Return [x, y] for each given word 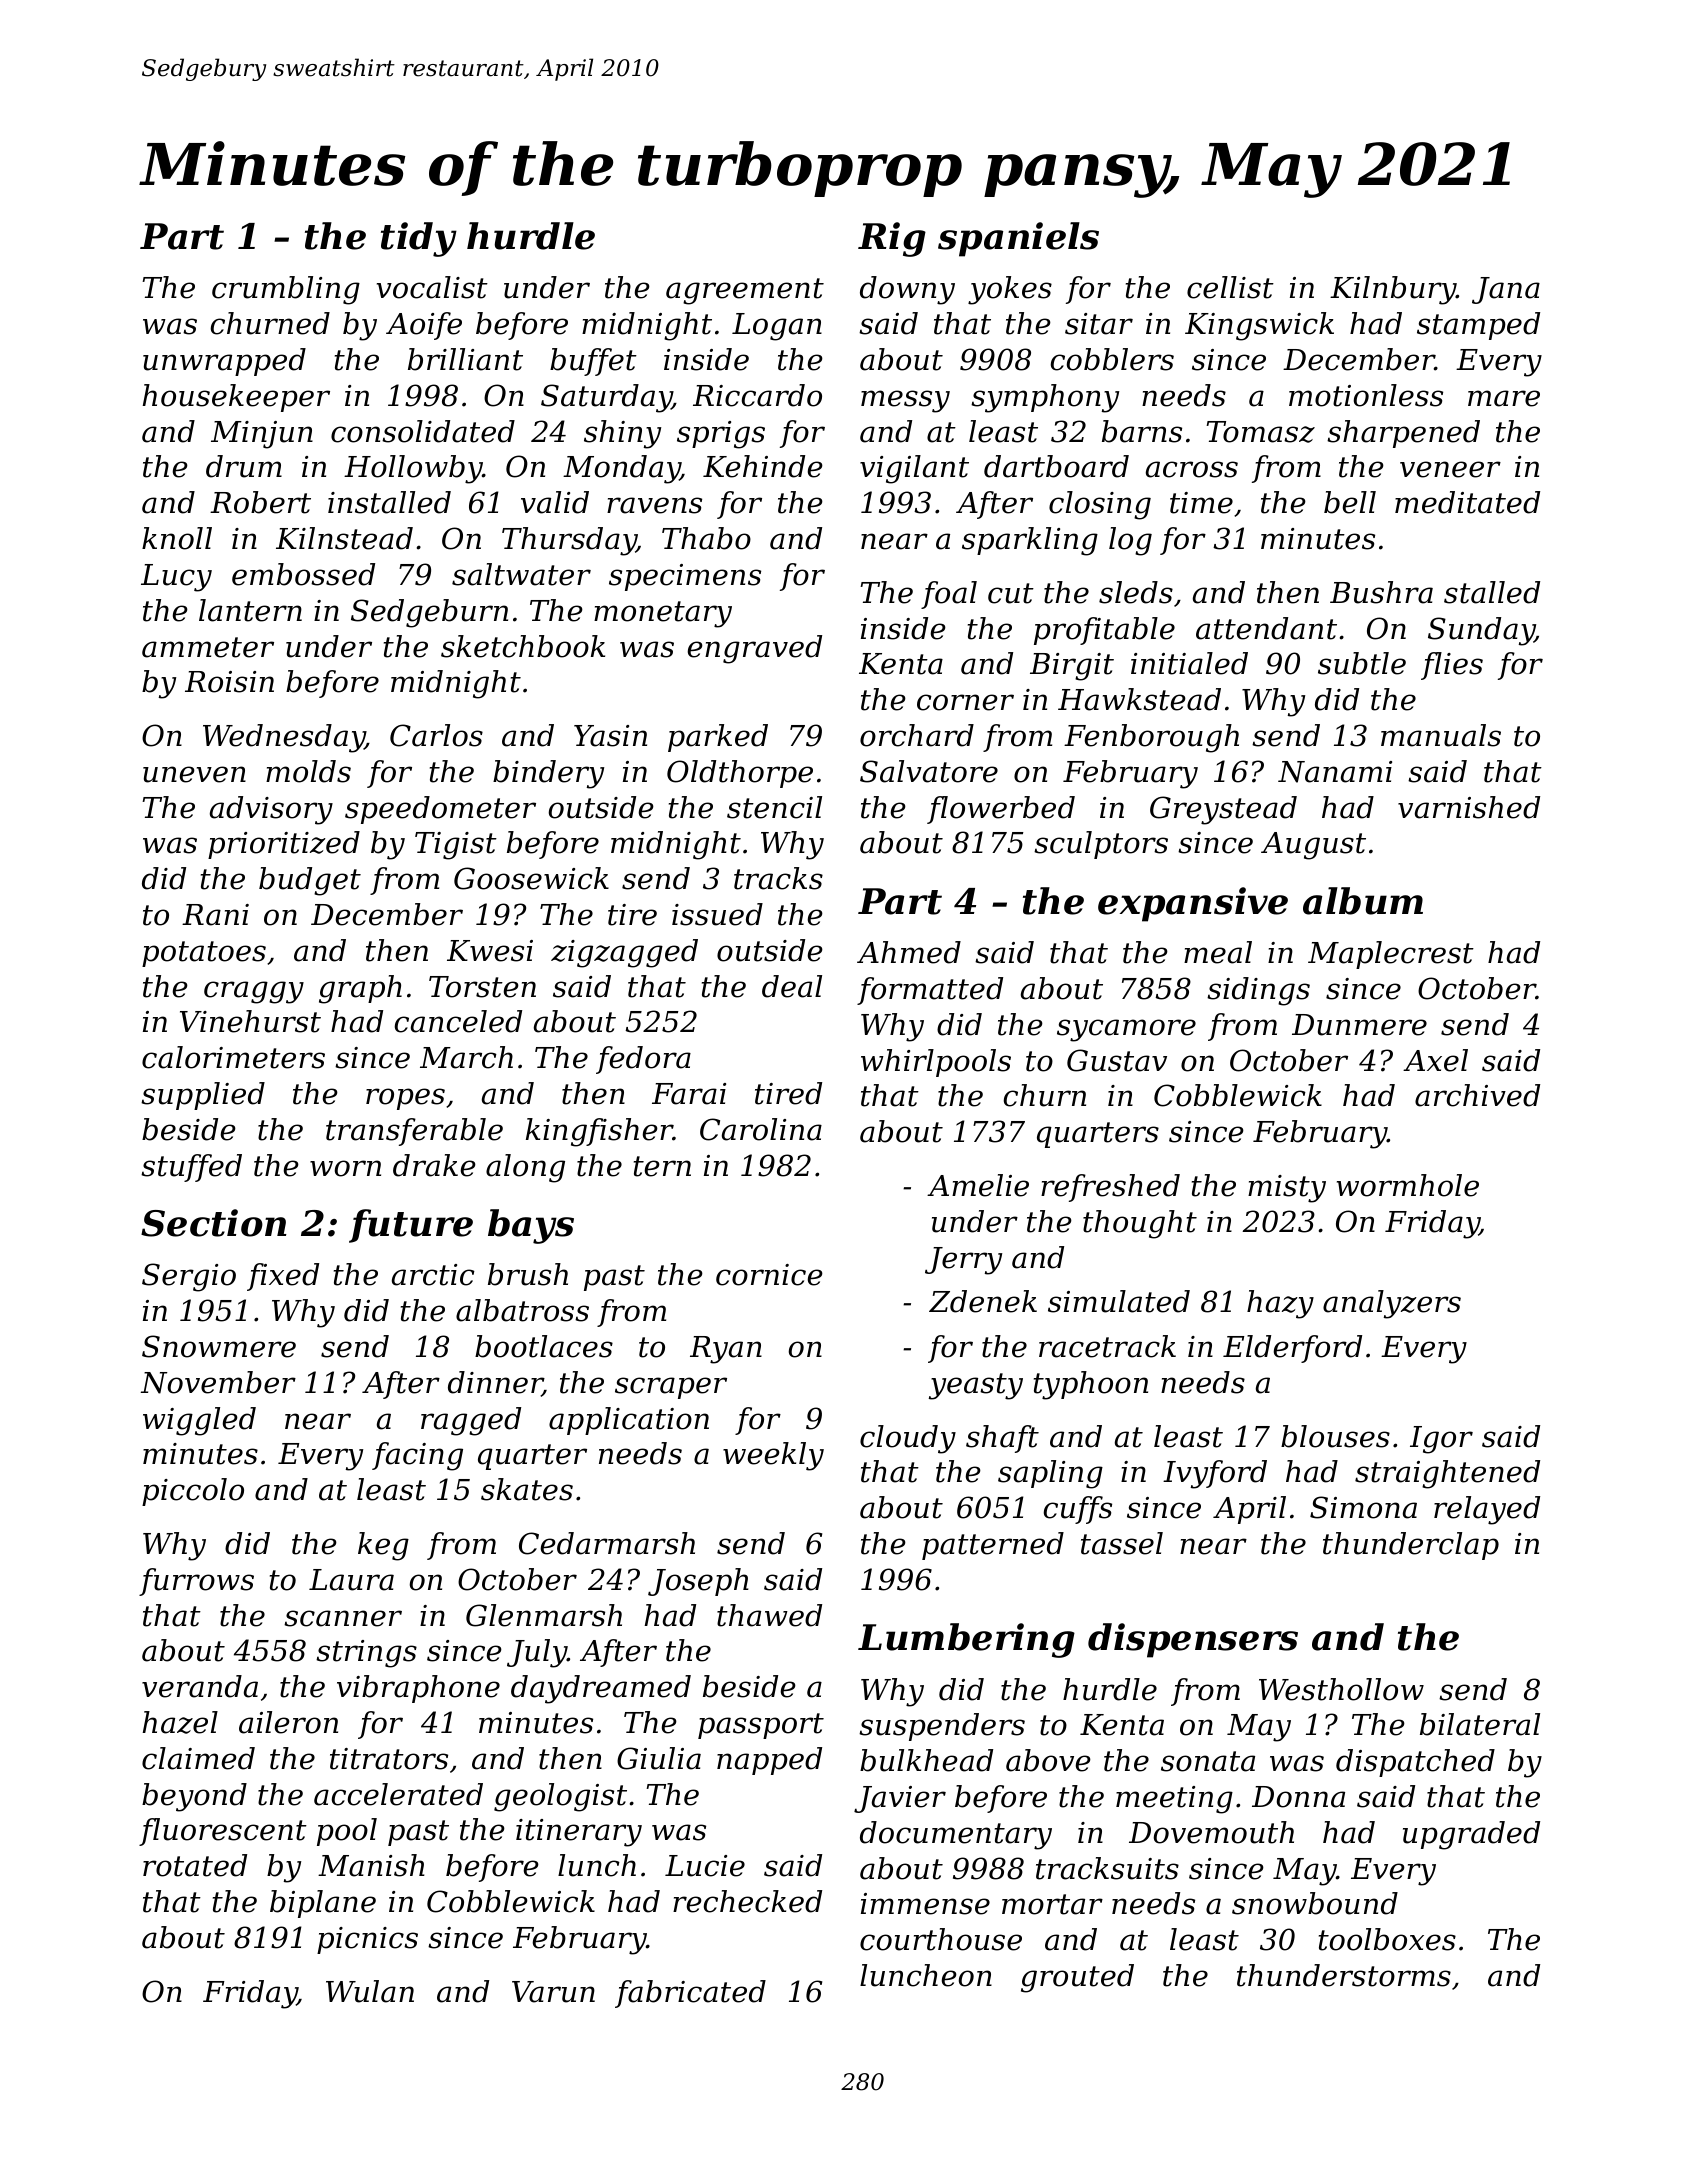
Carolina [761, 1129]
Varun [553, 1992]
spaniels [1018, 239]
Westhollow [1341, 1689]
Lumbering [966, 1640]
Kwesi [490, 951]
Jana [1506, 290]
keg [383, 1546]
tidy [419, 239]
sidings [1258, 991]
